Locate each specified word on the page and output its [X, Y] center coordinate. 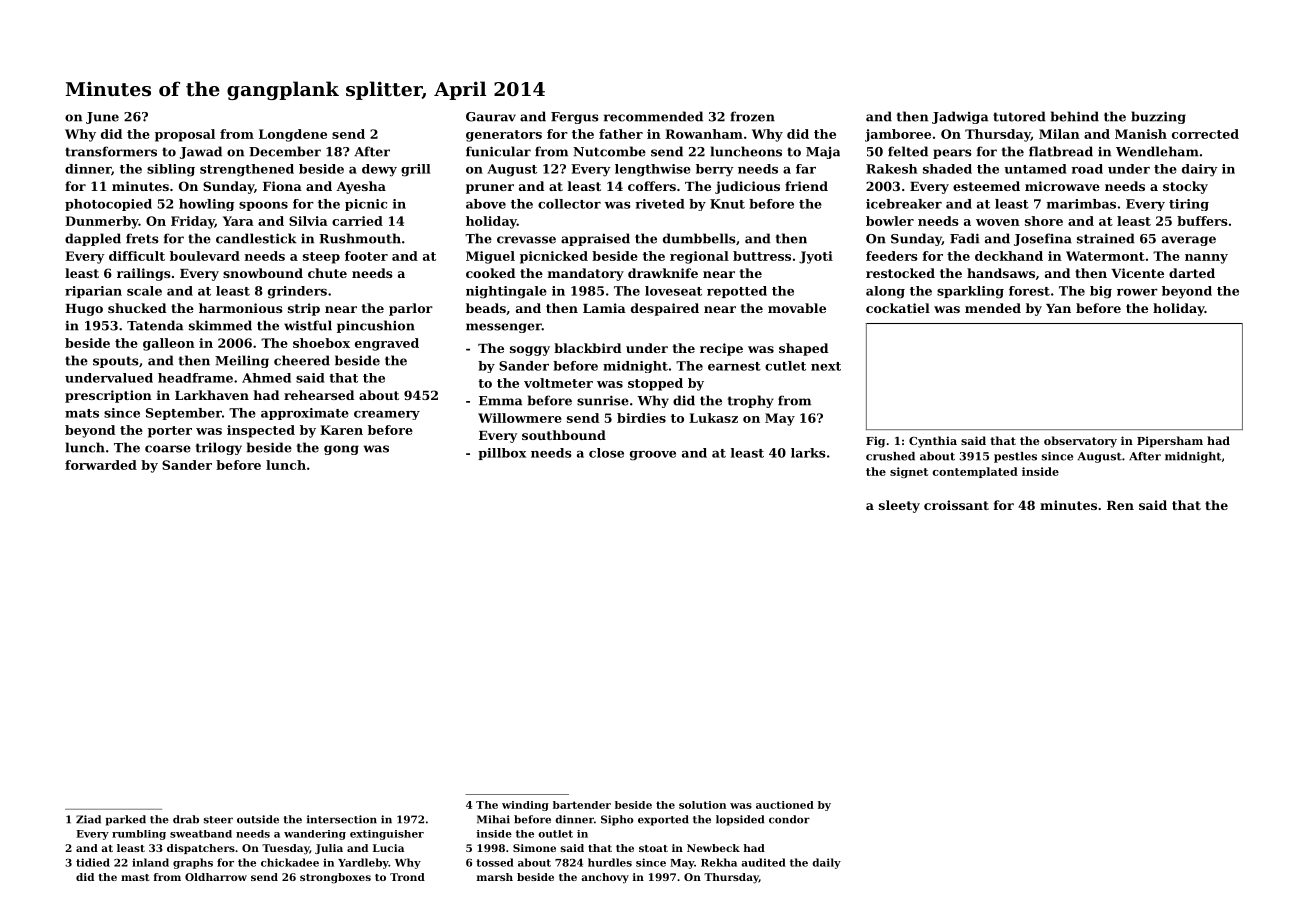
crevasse [526, 240]
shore [1044, 221]
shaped [803, 349]
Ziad [88, 819]
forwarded [101, 465]
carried [357, 221]
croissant [956, 505]
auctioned [785, 805]
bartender [582, 805]
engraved [387, 344]
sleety [899, 506]
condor [789, 819]
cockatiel [898, 308]
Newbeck [713, 848]
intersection [342, 819]
